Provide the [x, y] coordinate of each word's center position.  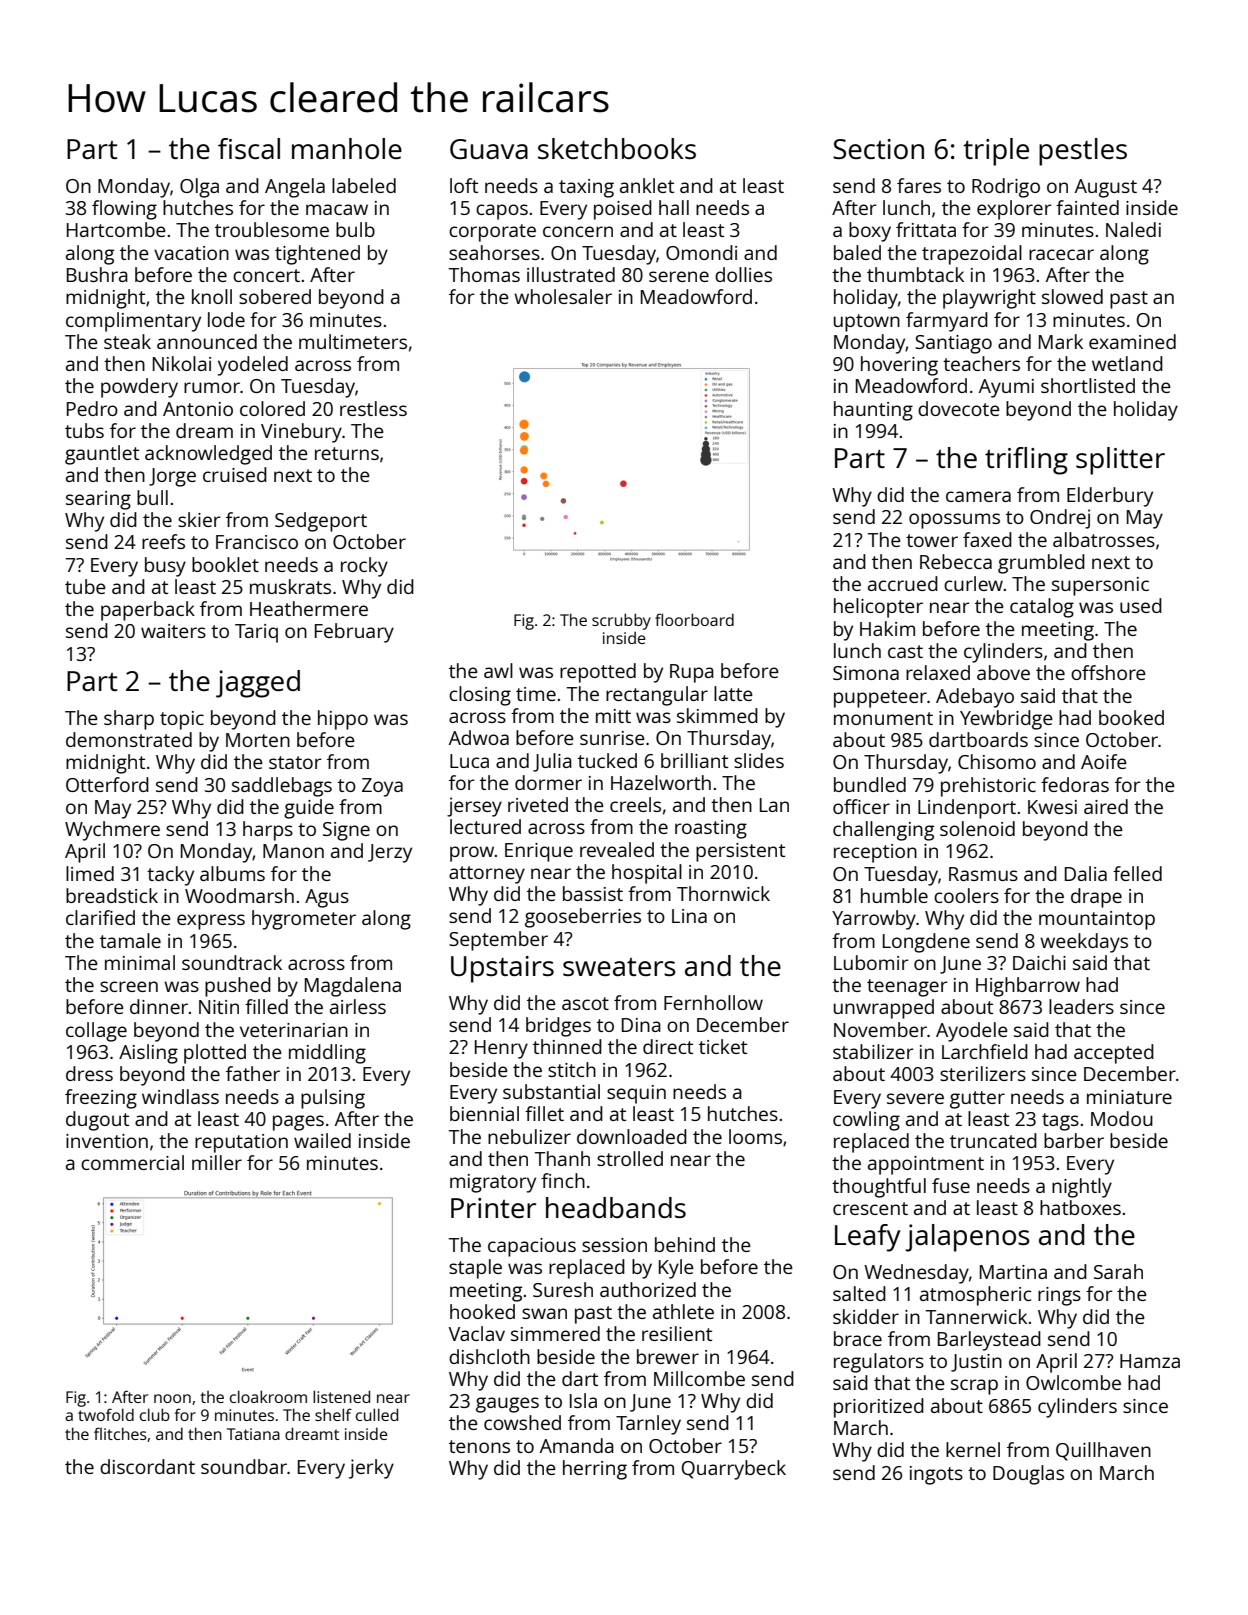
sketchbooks [617, 148]
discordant [147, 1466]
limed [90, 873]
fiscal [249, 148]
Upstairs [502, 969]
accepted [1114, 1054]
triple [996, 152]
